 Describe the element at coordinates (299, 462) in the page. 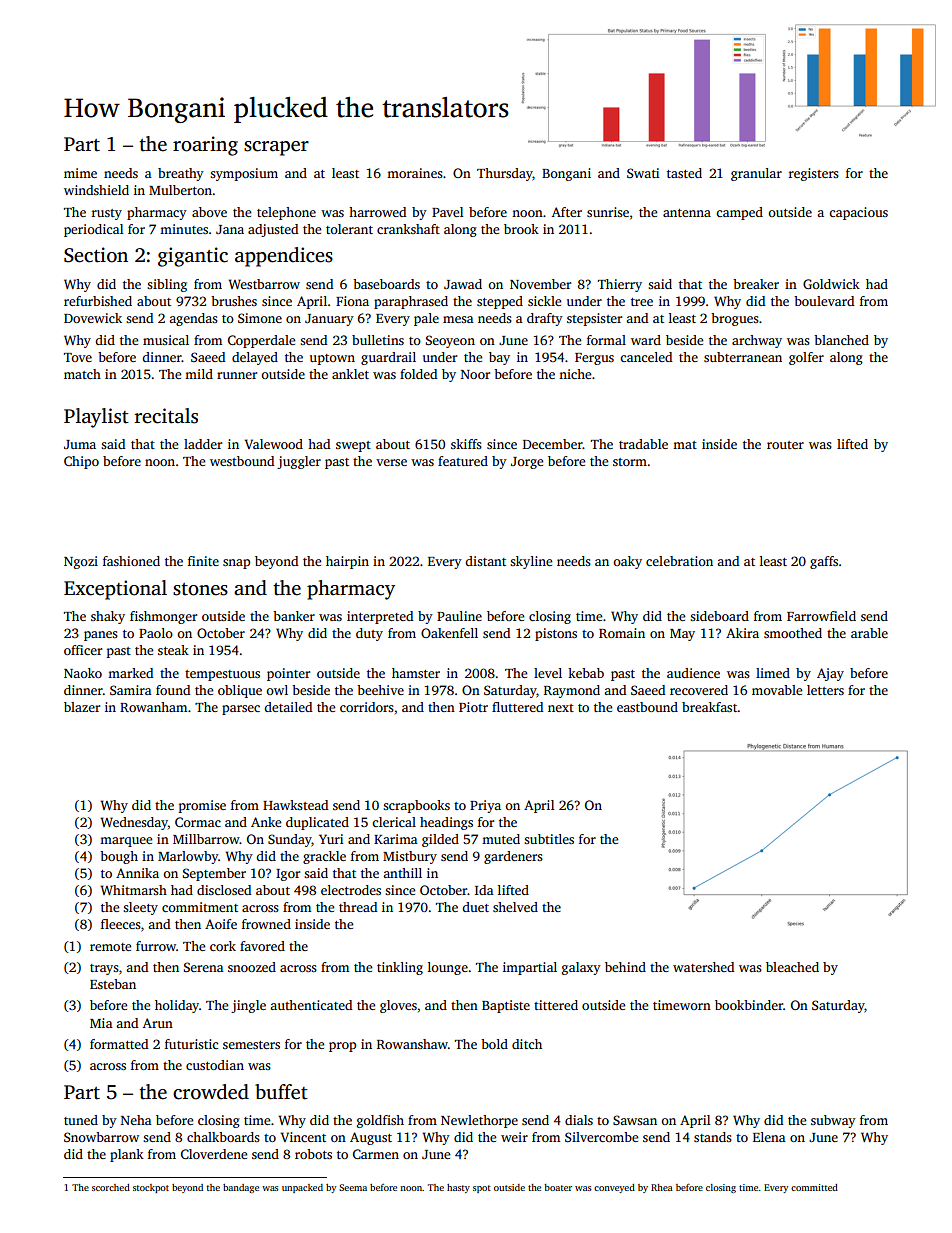

I see `juggler` at that location.
